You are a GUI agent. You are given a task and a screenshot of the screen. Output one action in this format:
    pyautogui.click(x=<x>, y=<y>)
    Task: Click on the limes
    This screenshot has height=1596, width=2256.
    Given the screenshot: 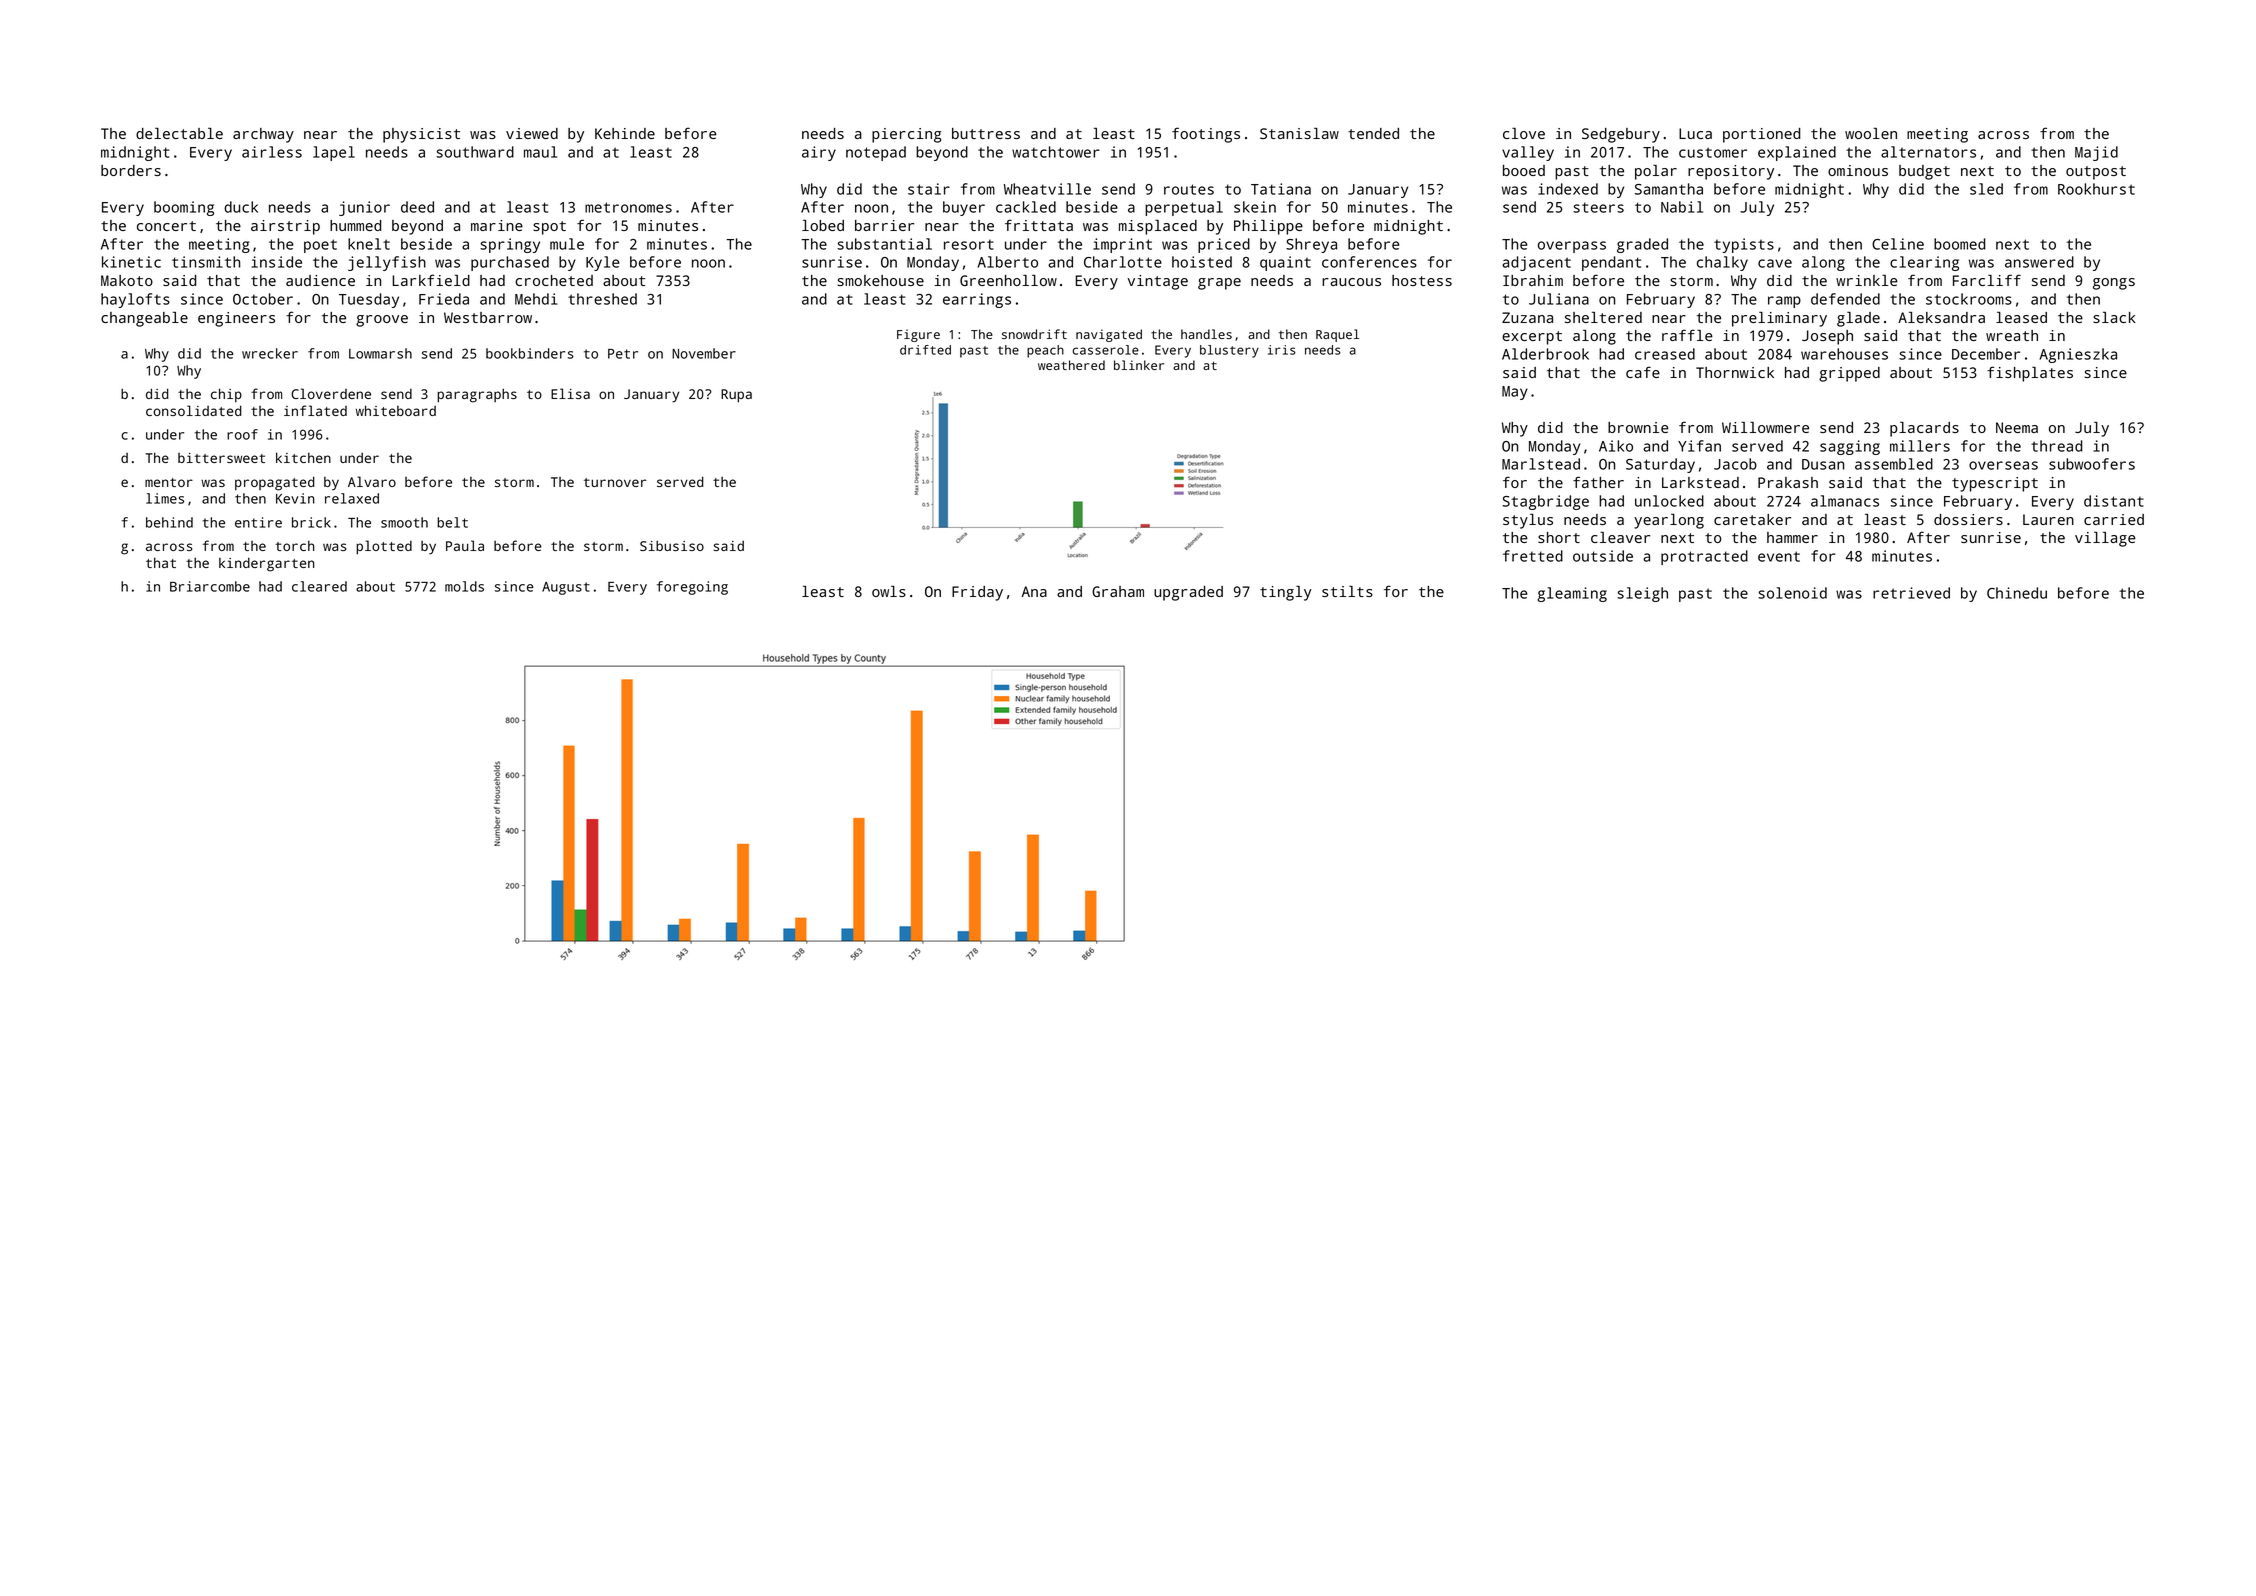 What is the action you would take?
    pyautogui.click(x=165, y=498)
